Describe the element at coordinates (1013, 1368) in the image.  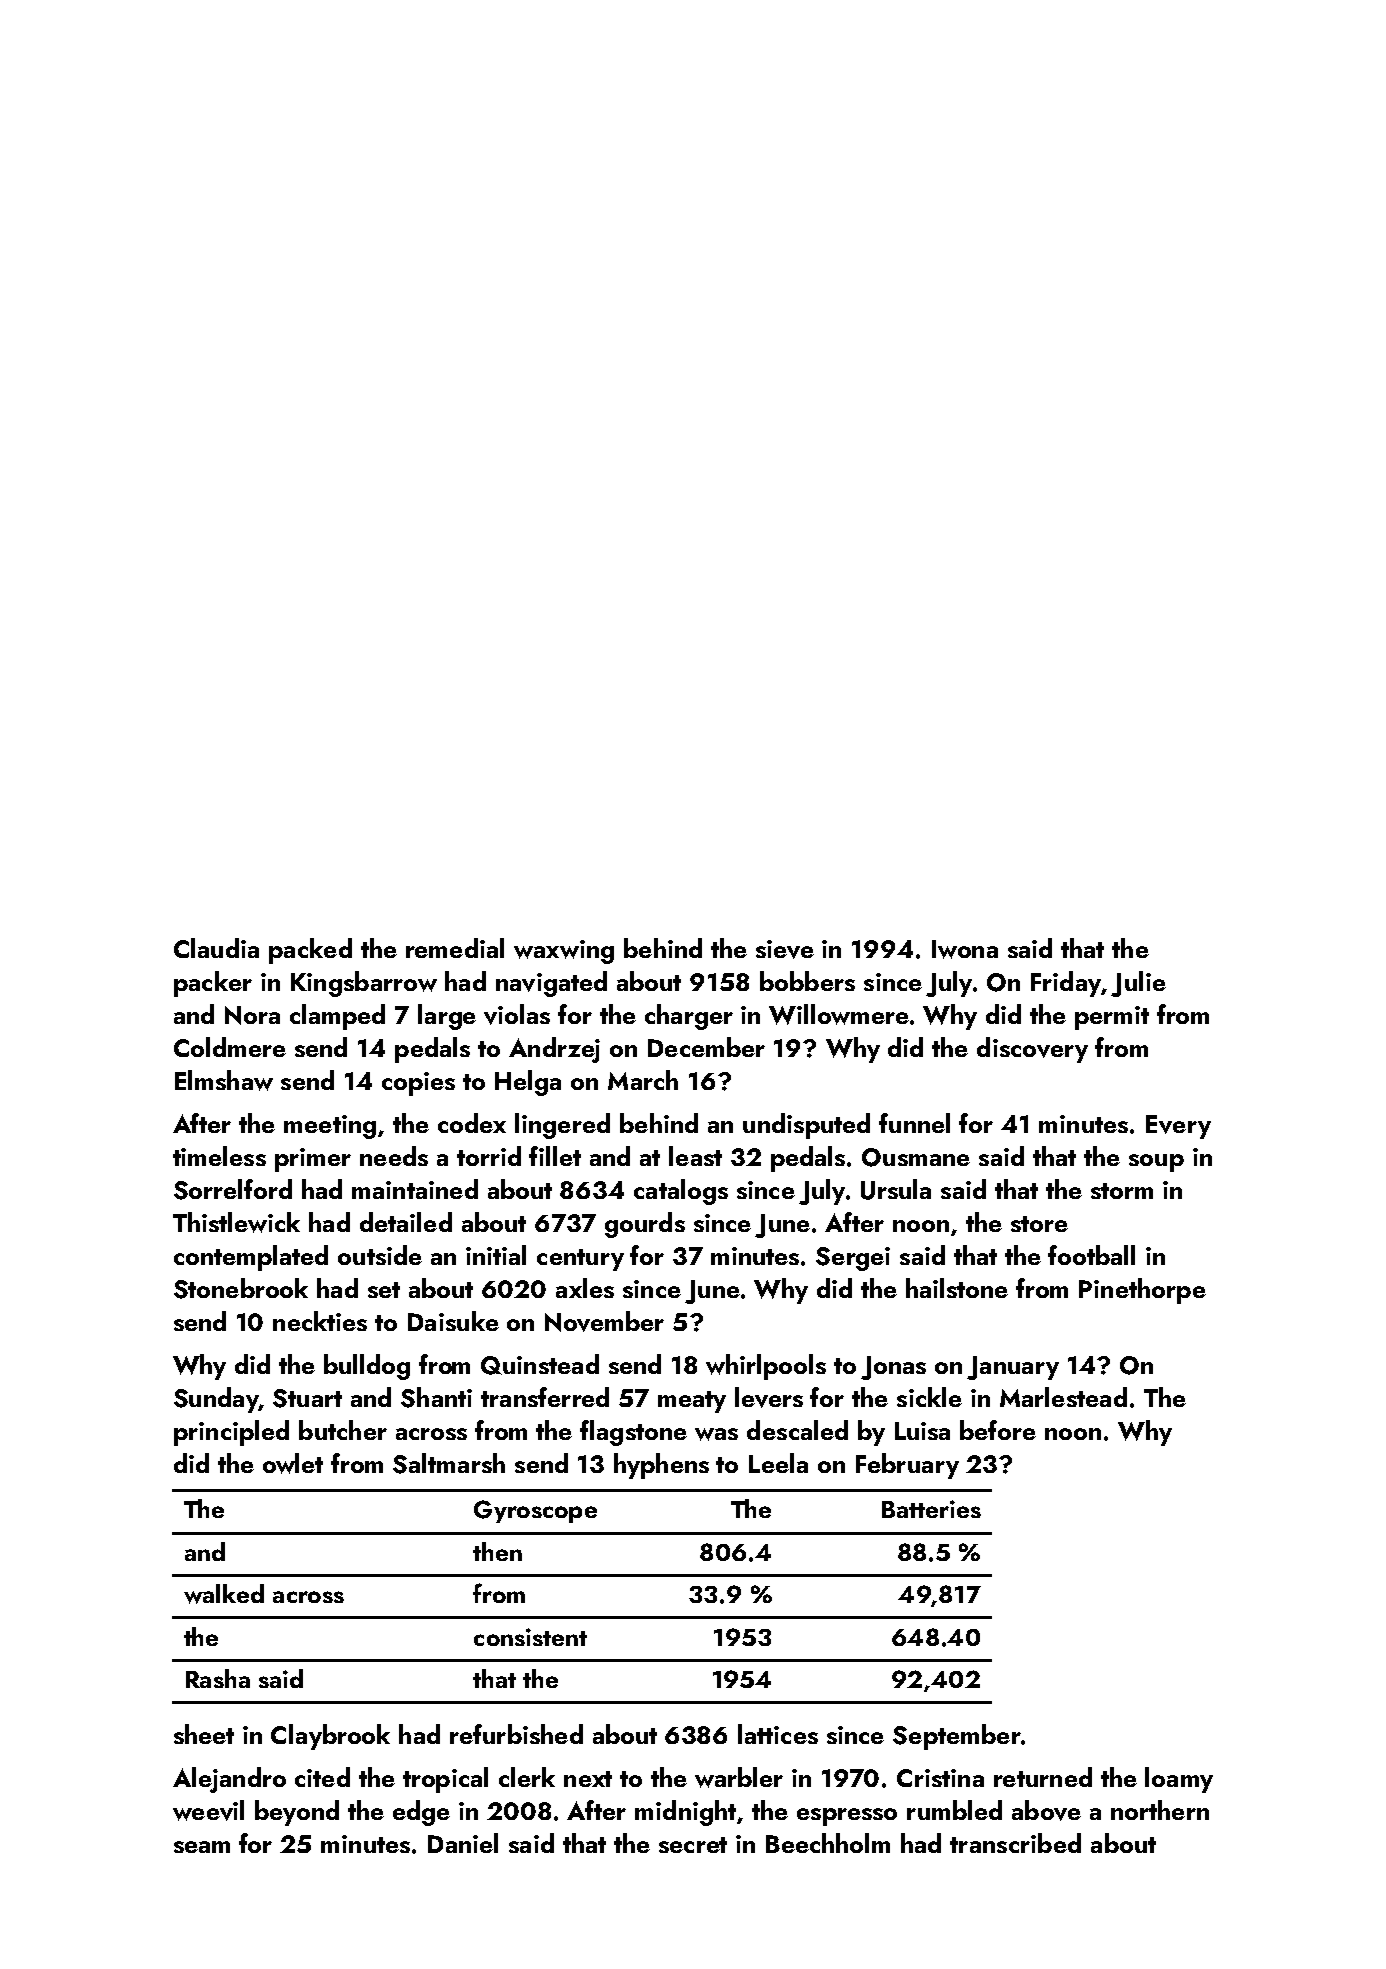
I see `January` at that location.
